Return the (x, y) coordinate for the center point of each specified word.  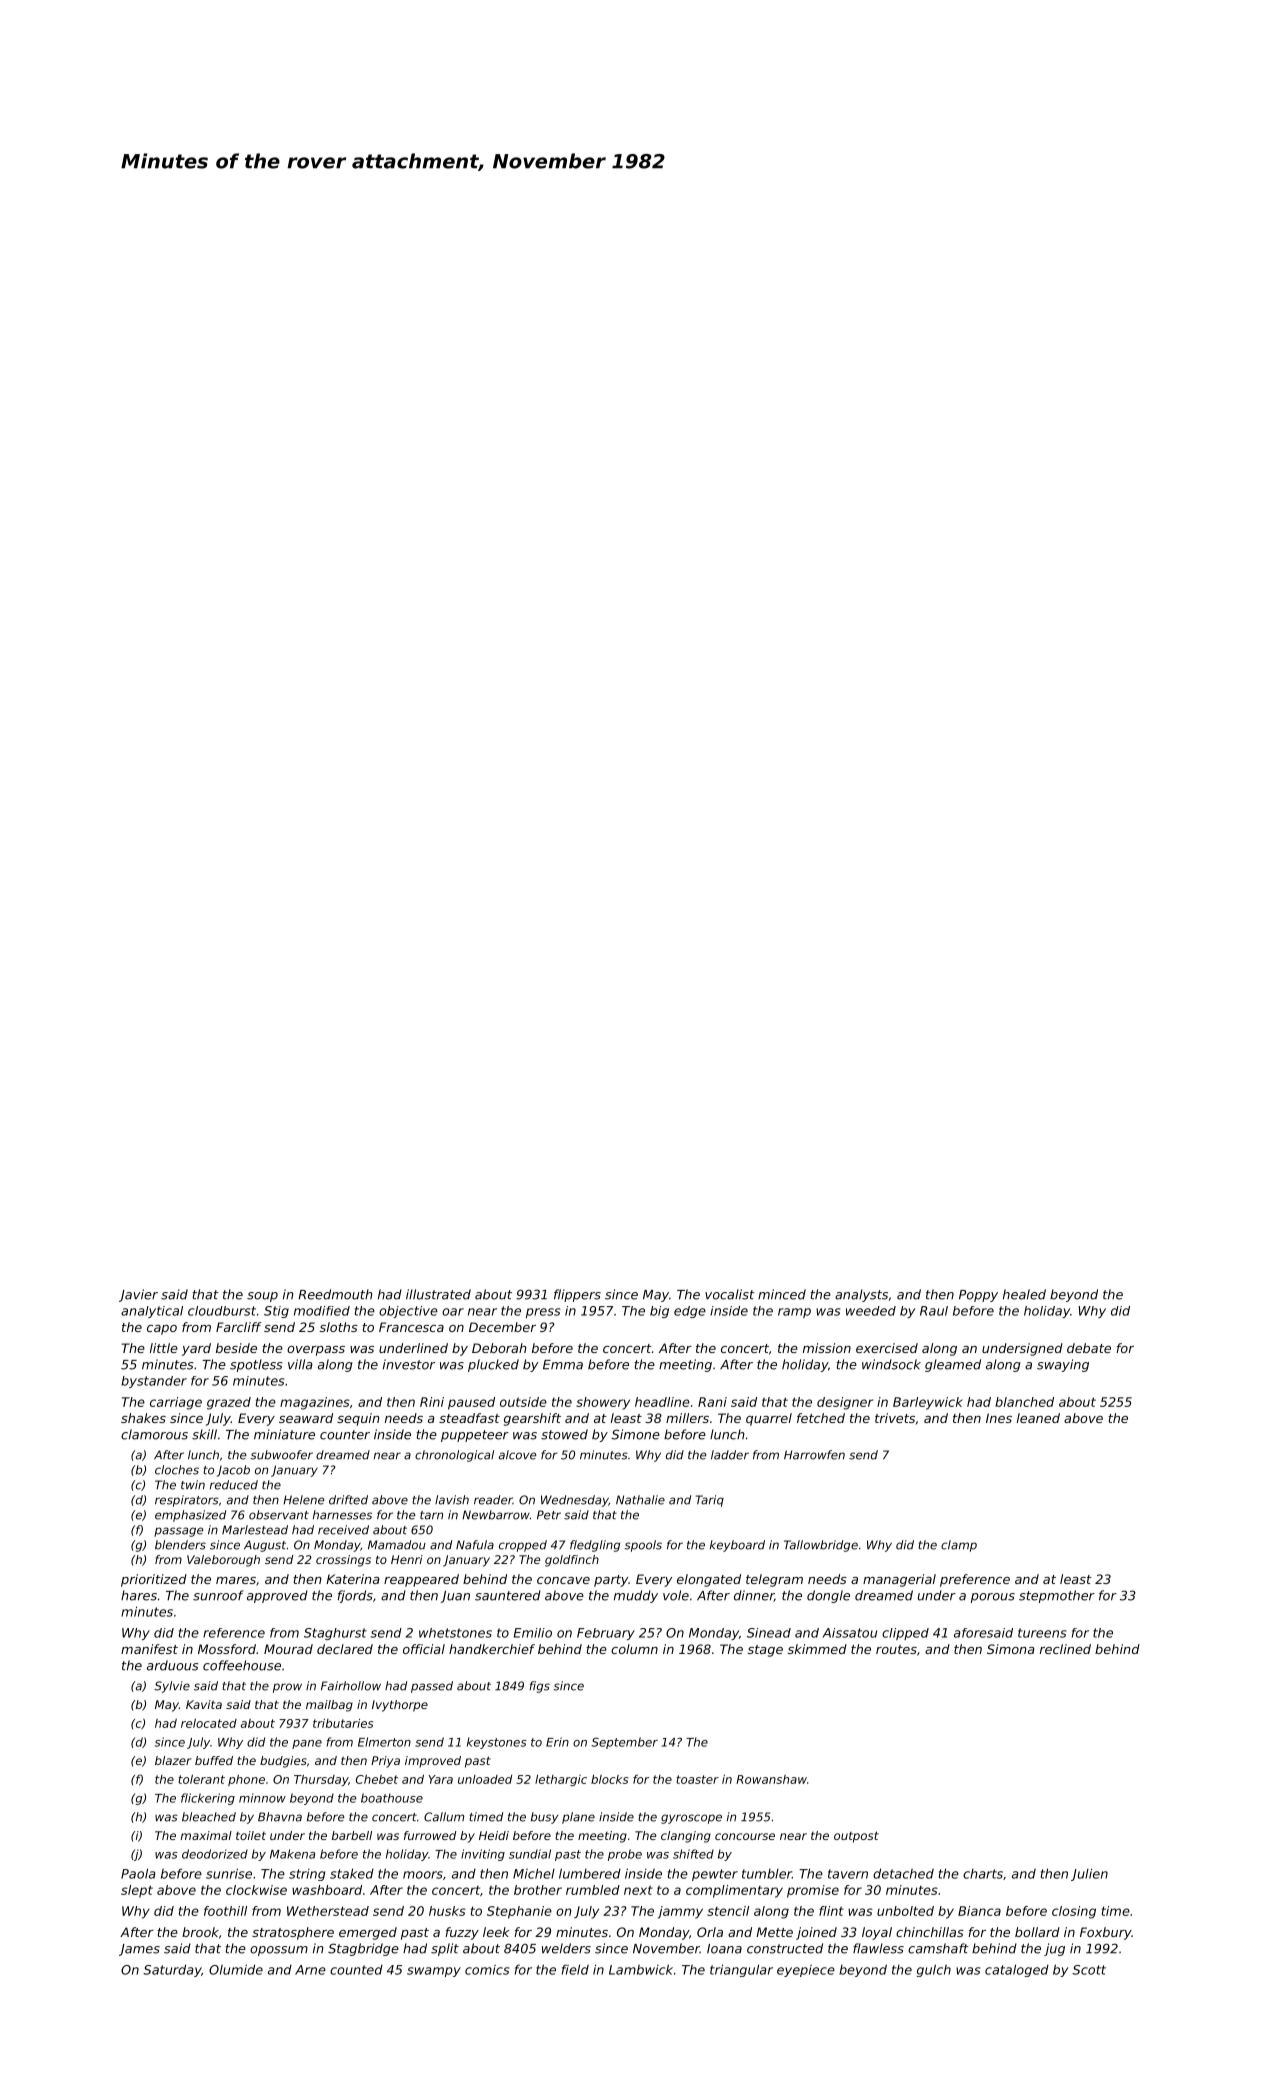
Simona (1011, 1649)
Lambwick (641, 1969)
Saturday (172, 1970)
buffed (214, 1760)
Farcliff (239, 1327)
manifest (149, 1649)
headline (662, 1402)
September (624, 1743)
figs (539, 1687)
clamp (959, 1546)
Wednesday (575, 1501)
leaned (1038, 1418)
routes (896, 1649)
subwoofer (281, 1455)
